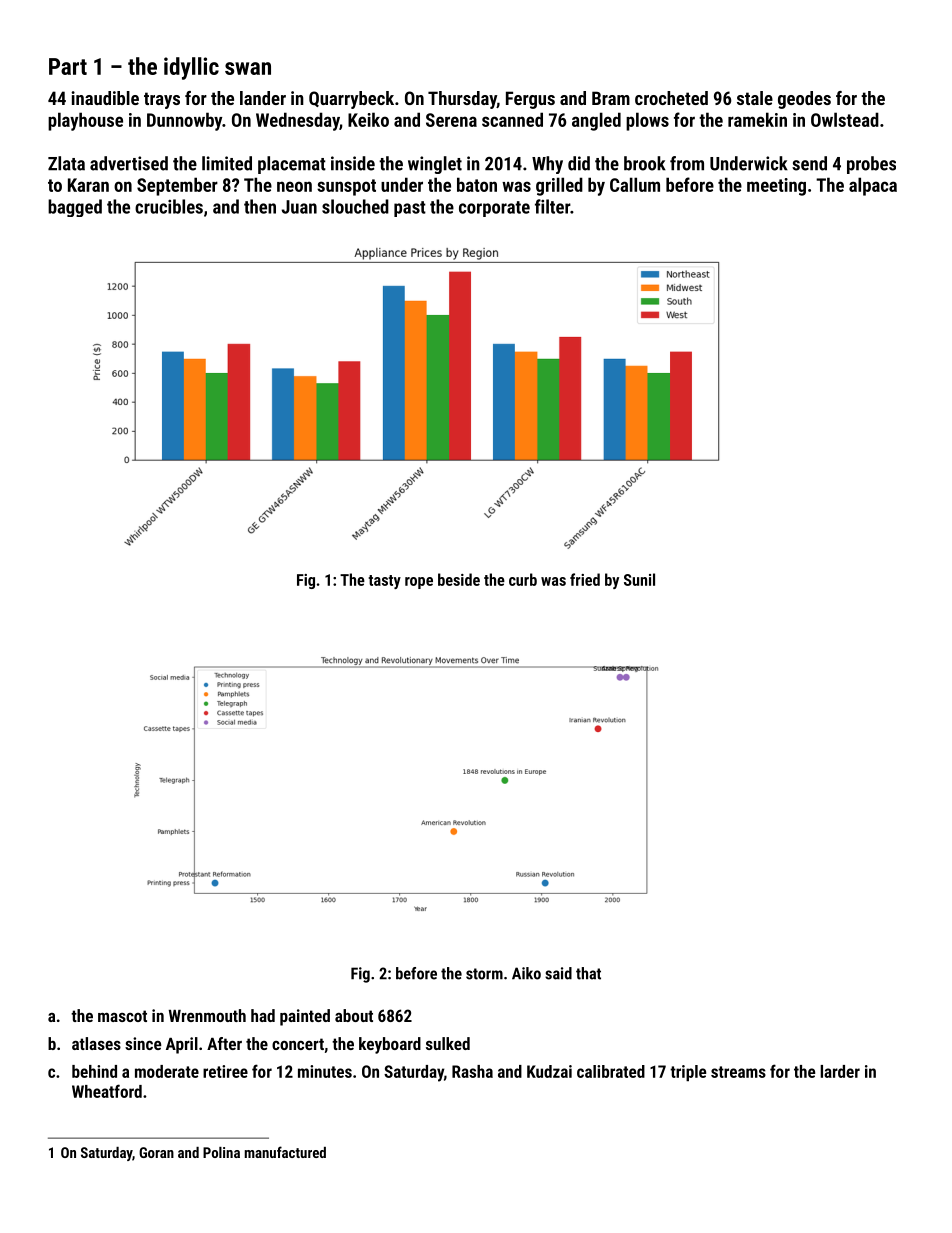 The image size is (952, 1233). I want to click on playhouse, so click(85, 121).
